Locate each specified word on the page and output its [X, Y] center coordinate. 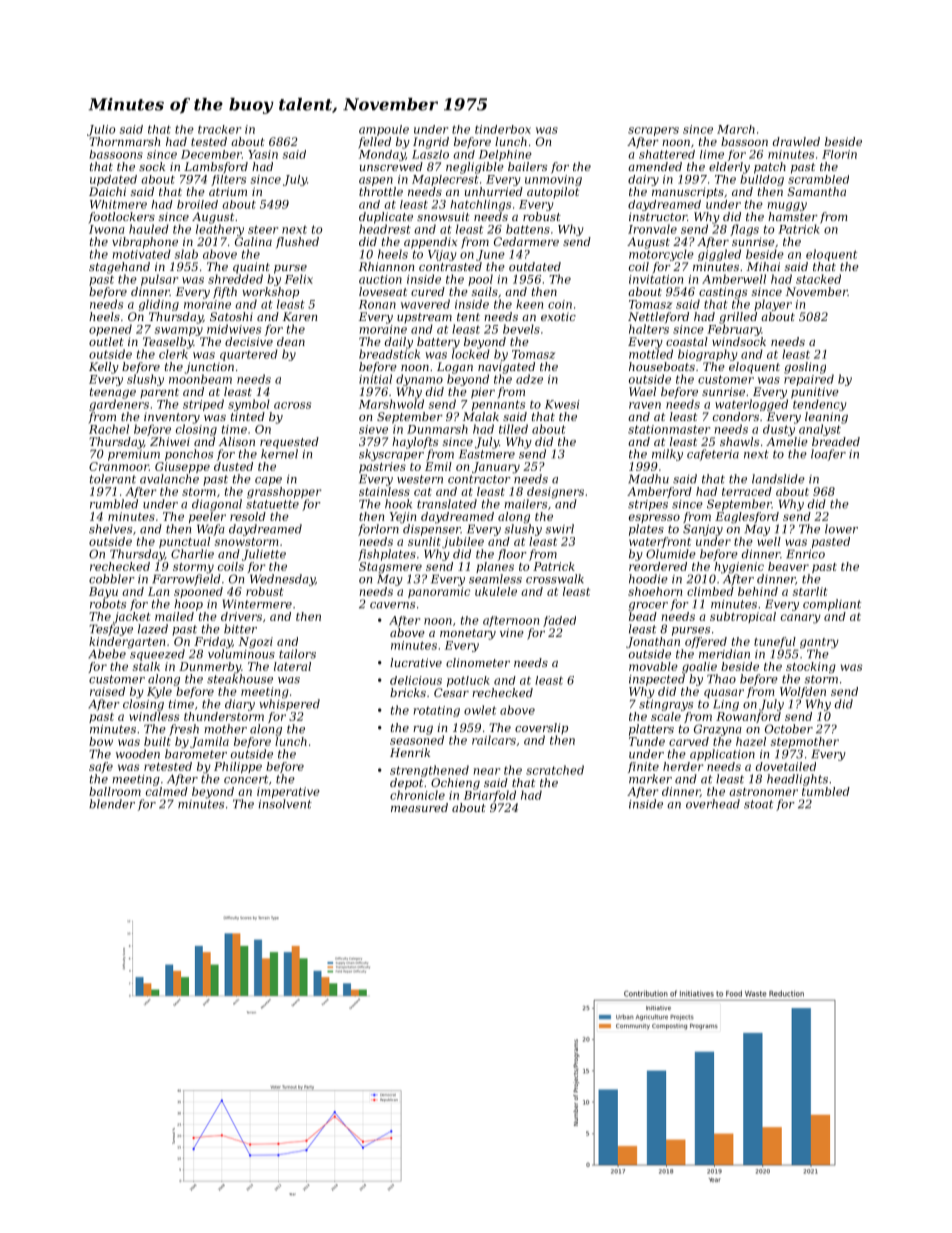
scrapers [653, 131]
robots [108, 604]
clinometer [478, 662]
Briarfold [490, 796]
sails [485, 291]
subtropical [743, 617]
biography [708, 355]
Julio [101, 130]
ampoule [384, 130]
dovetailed [786, 766]
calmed [167, 791]
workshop [270, 292]
